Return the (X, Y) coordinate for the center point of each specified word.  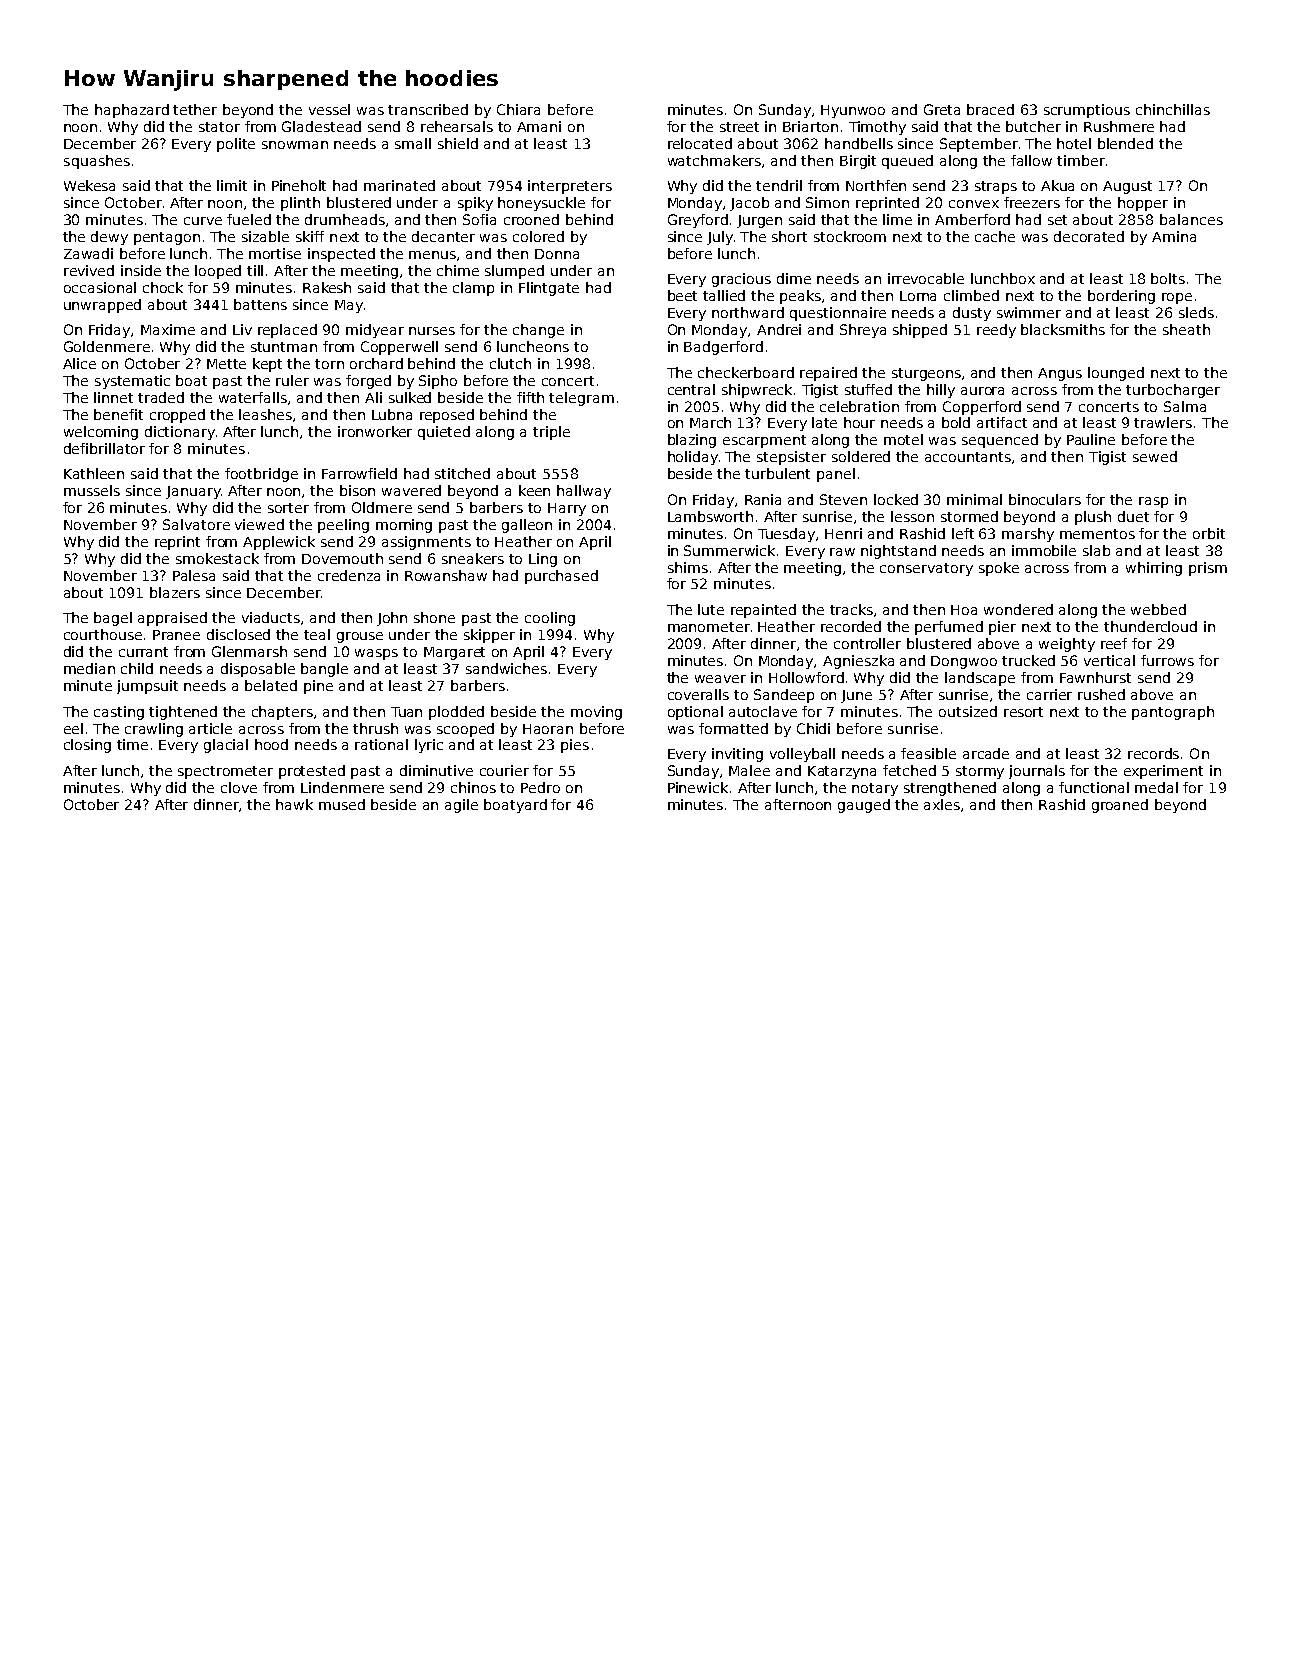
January (193, 492)
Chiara (518, 109)
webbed (1158, 609)
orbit (1209, 533)
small (413, 143)
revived (89, 270)
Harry (567, 509)
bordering (1121, 297)
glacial (226, 746)
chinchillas (1173, 109)
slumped (514, 272)
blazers (175, 592)
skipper (489, 636)
